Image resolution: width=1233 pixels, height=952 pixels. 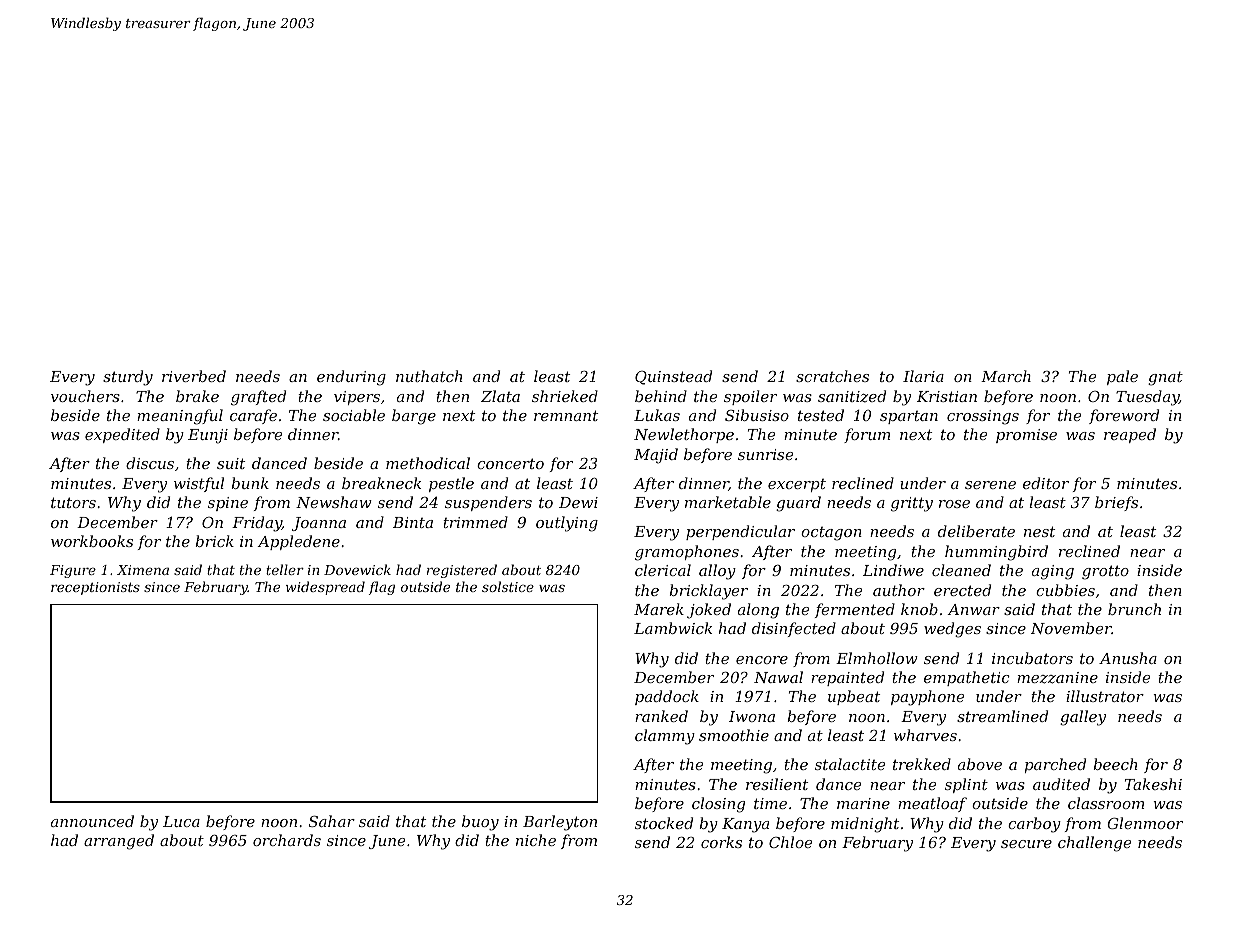 What do you see at coordinates (119, 842) in the screenshot?
I see `arranged` at bounding box center [119, 842].
